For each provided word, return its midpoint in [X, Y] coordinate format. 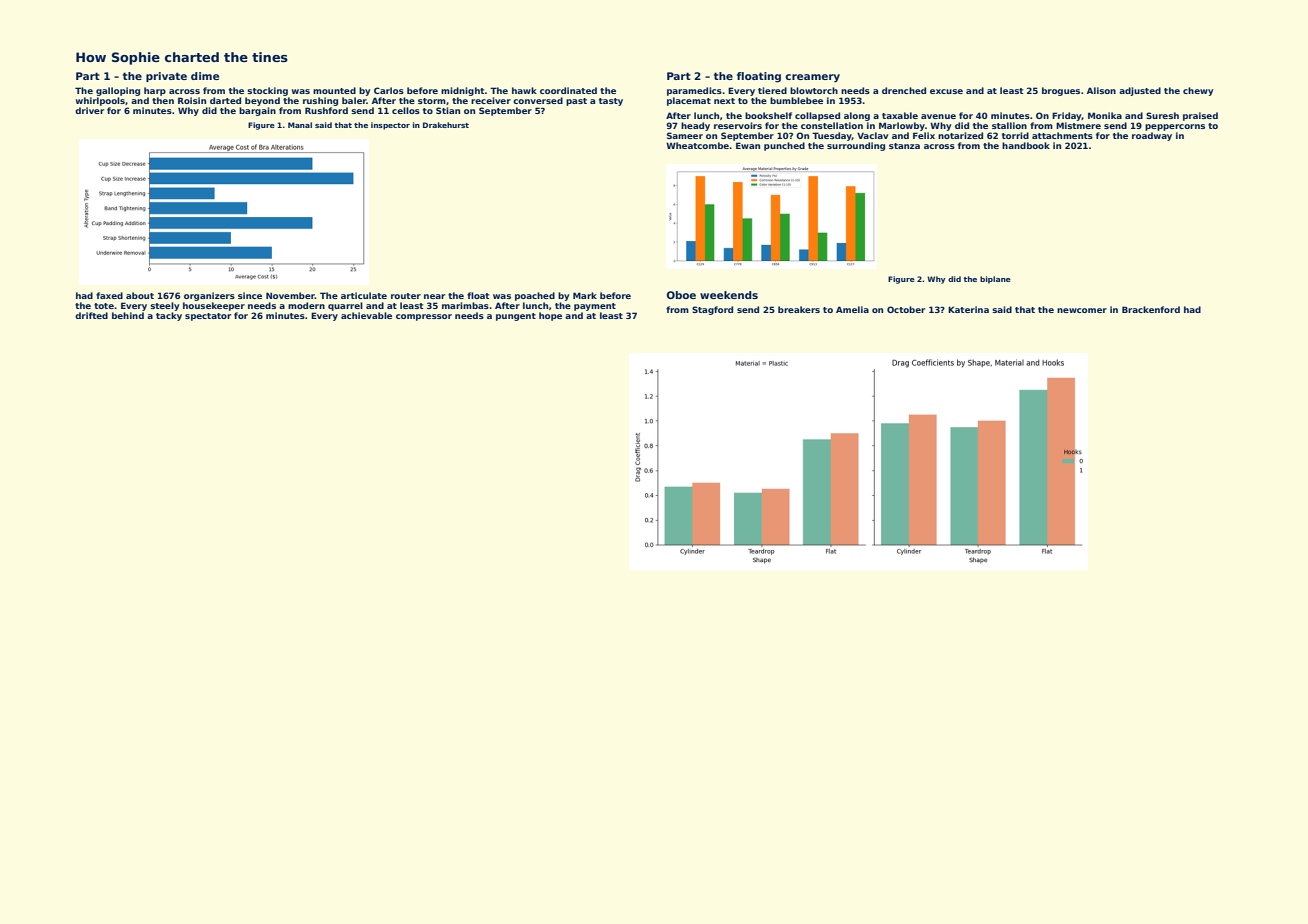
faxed [109, 295]
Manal [300, 125]
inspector [390, 126]
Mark [585, 295]
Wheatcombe [697, 145]
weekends [729, 295]
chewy [1198, 91]
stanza [904, 146]
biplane [995, 280]
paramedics [694, 91]
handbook [1026, 145]
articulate [364, 295]
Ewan [748, 145]
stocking [267, 91]
